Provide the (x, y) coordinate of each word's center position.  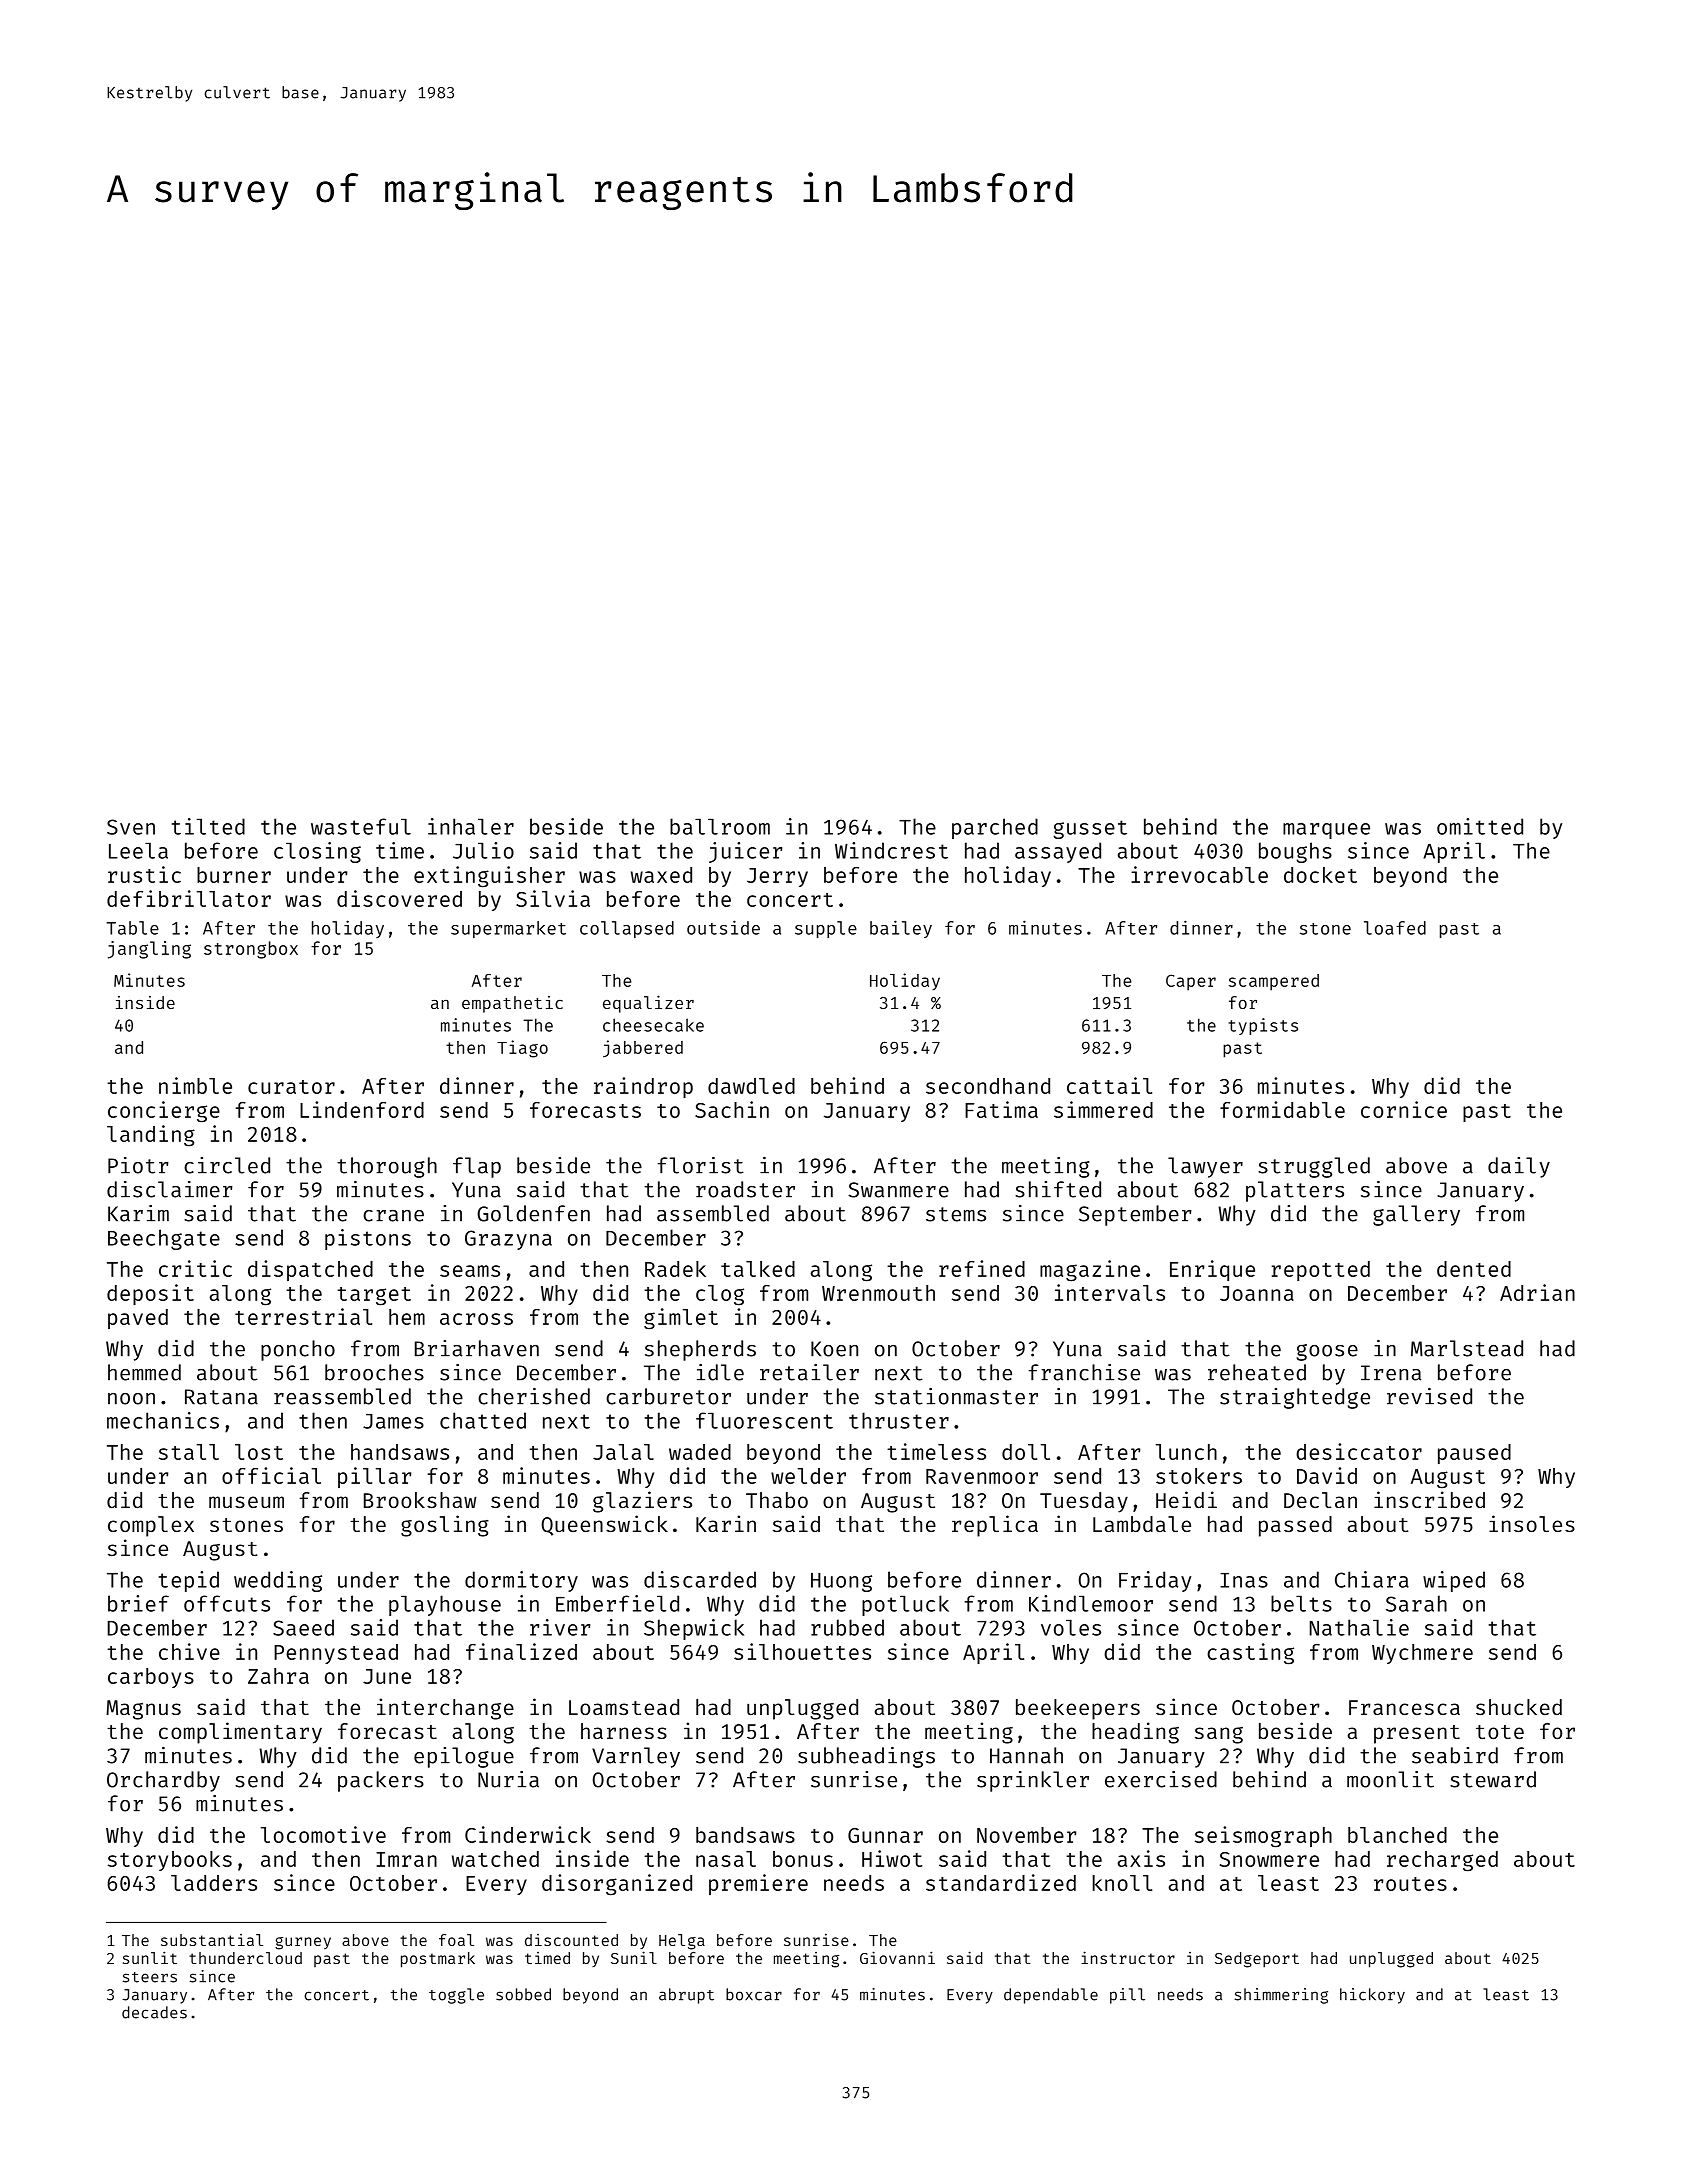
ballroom (720, 826)
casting (1250, 1654)
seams (470, 1271)
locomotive (323, 1834)
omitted (1480, 826)
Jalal (623, 1452)
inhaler (471, 826)
